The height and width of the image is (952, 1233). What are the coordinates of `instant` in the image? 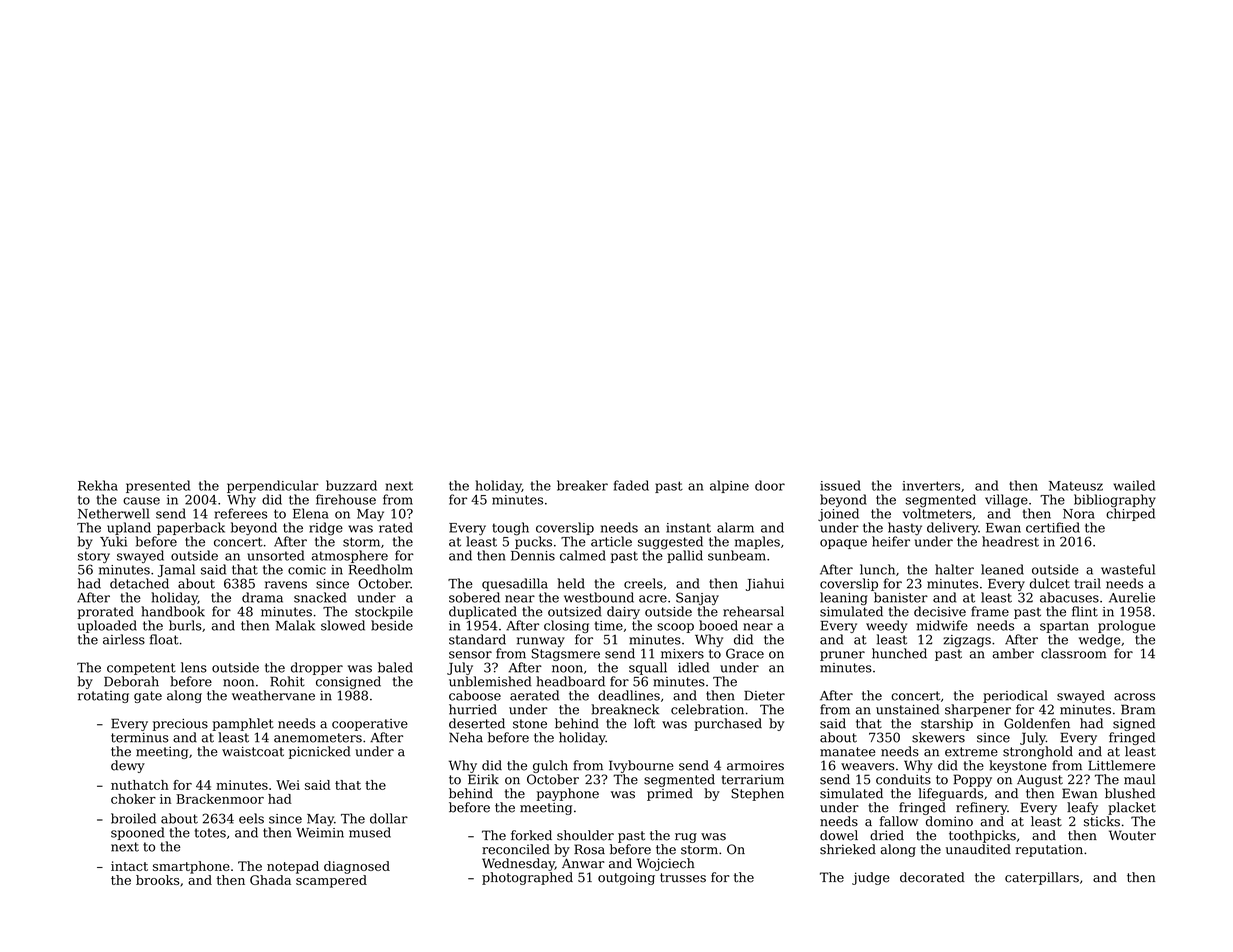 It's located at (688, 528).
